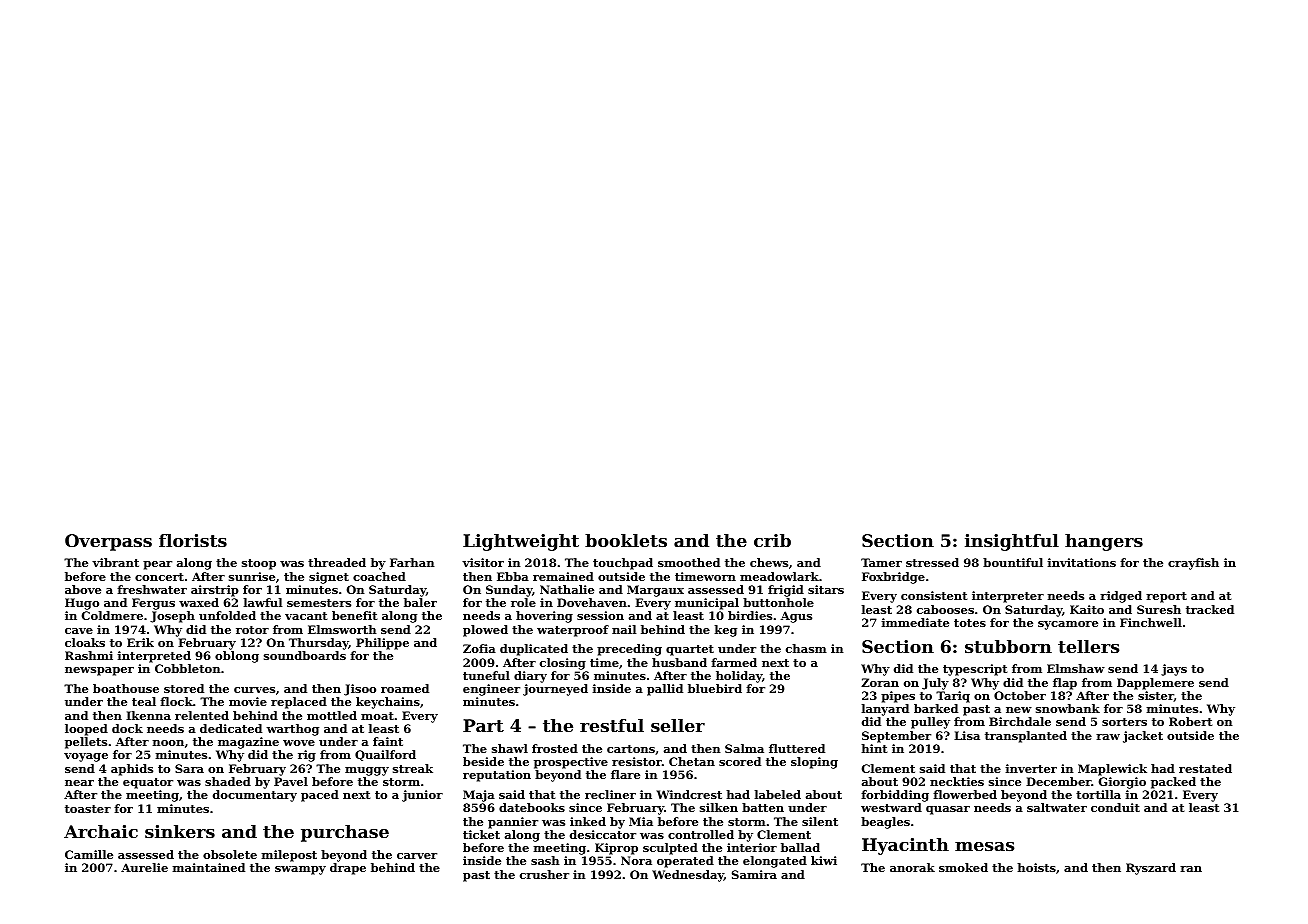  What do you see at coordinates (193, 540) in the page?
I see `florists` at bounding box center [193, 540].
